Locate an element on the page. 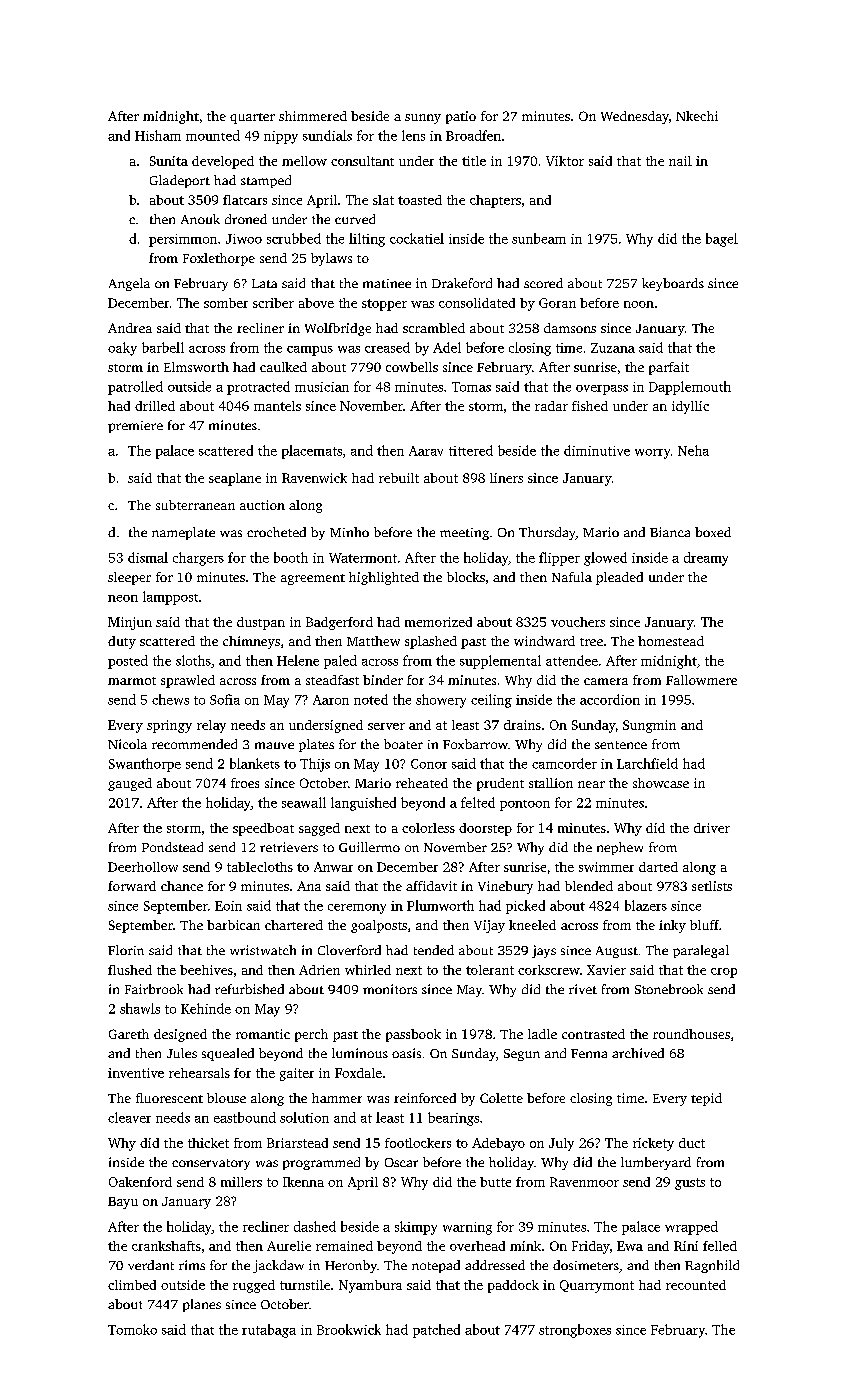 The height and width of the document is (1400, 849). passbook is located at coordinates (413, 1035).
